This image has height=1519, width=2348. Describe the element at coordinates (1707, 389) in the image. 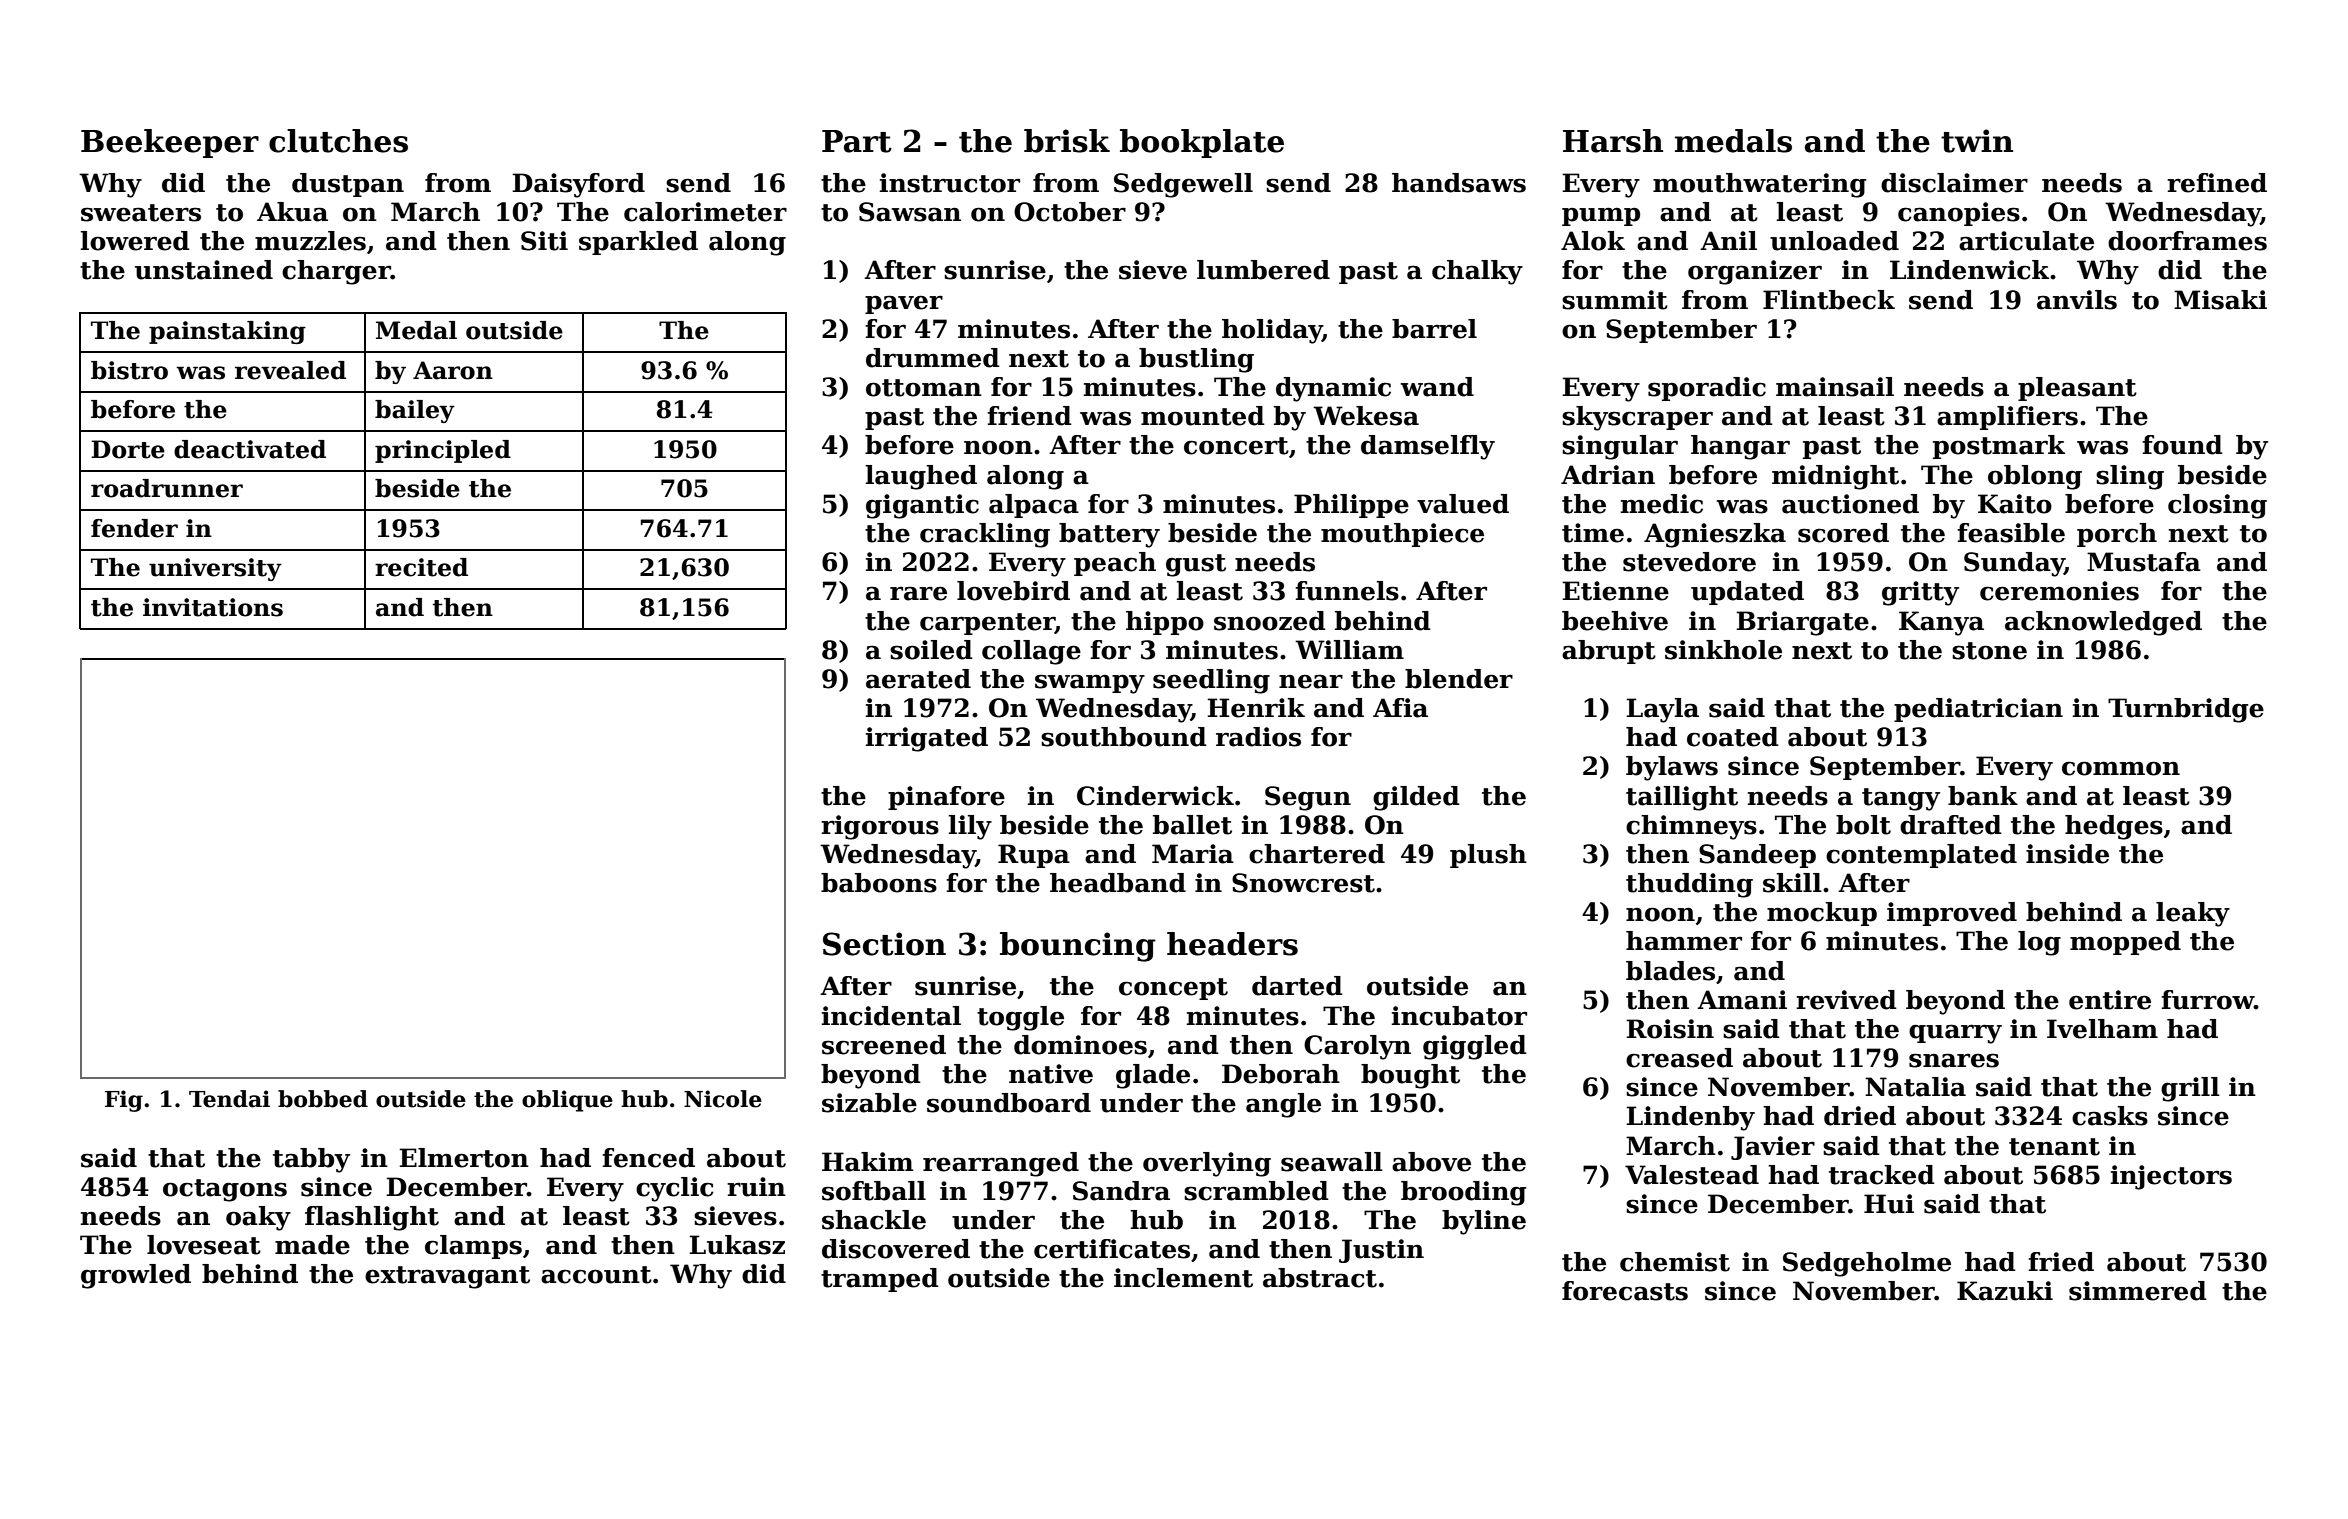

I see `sporadic` at that location.
